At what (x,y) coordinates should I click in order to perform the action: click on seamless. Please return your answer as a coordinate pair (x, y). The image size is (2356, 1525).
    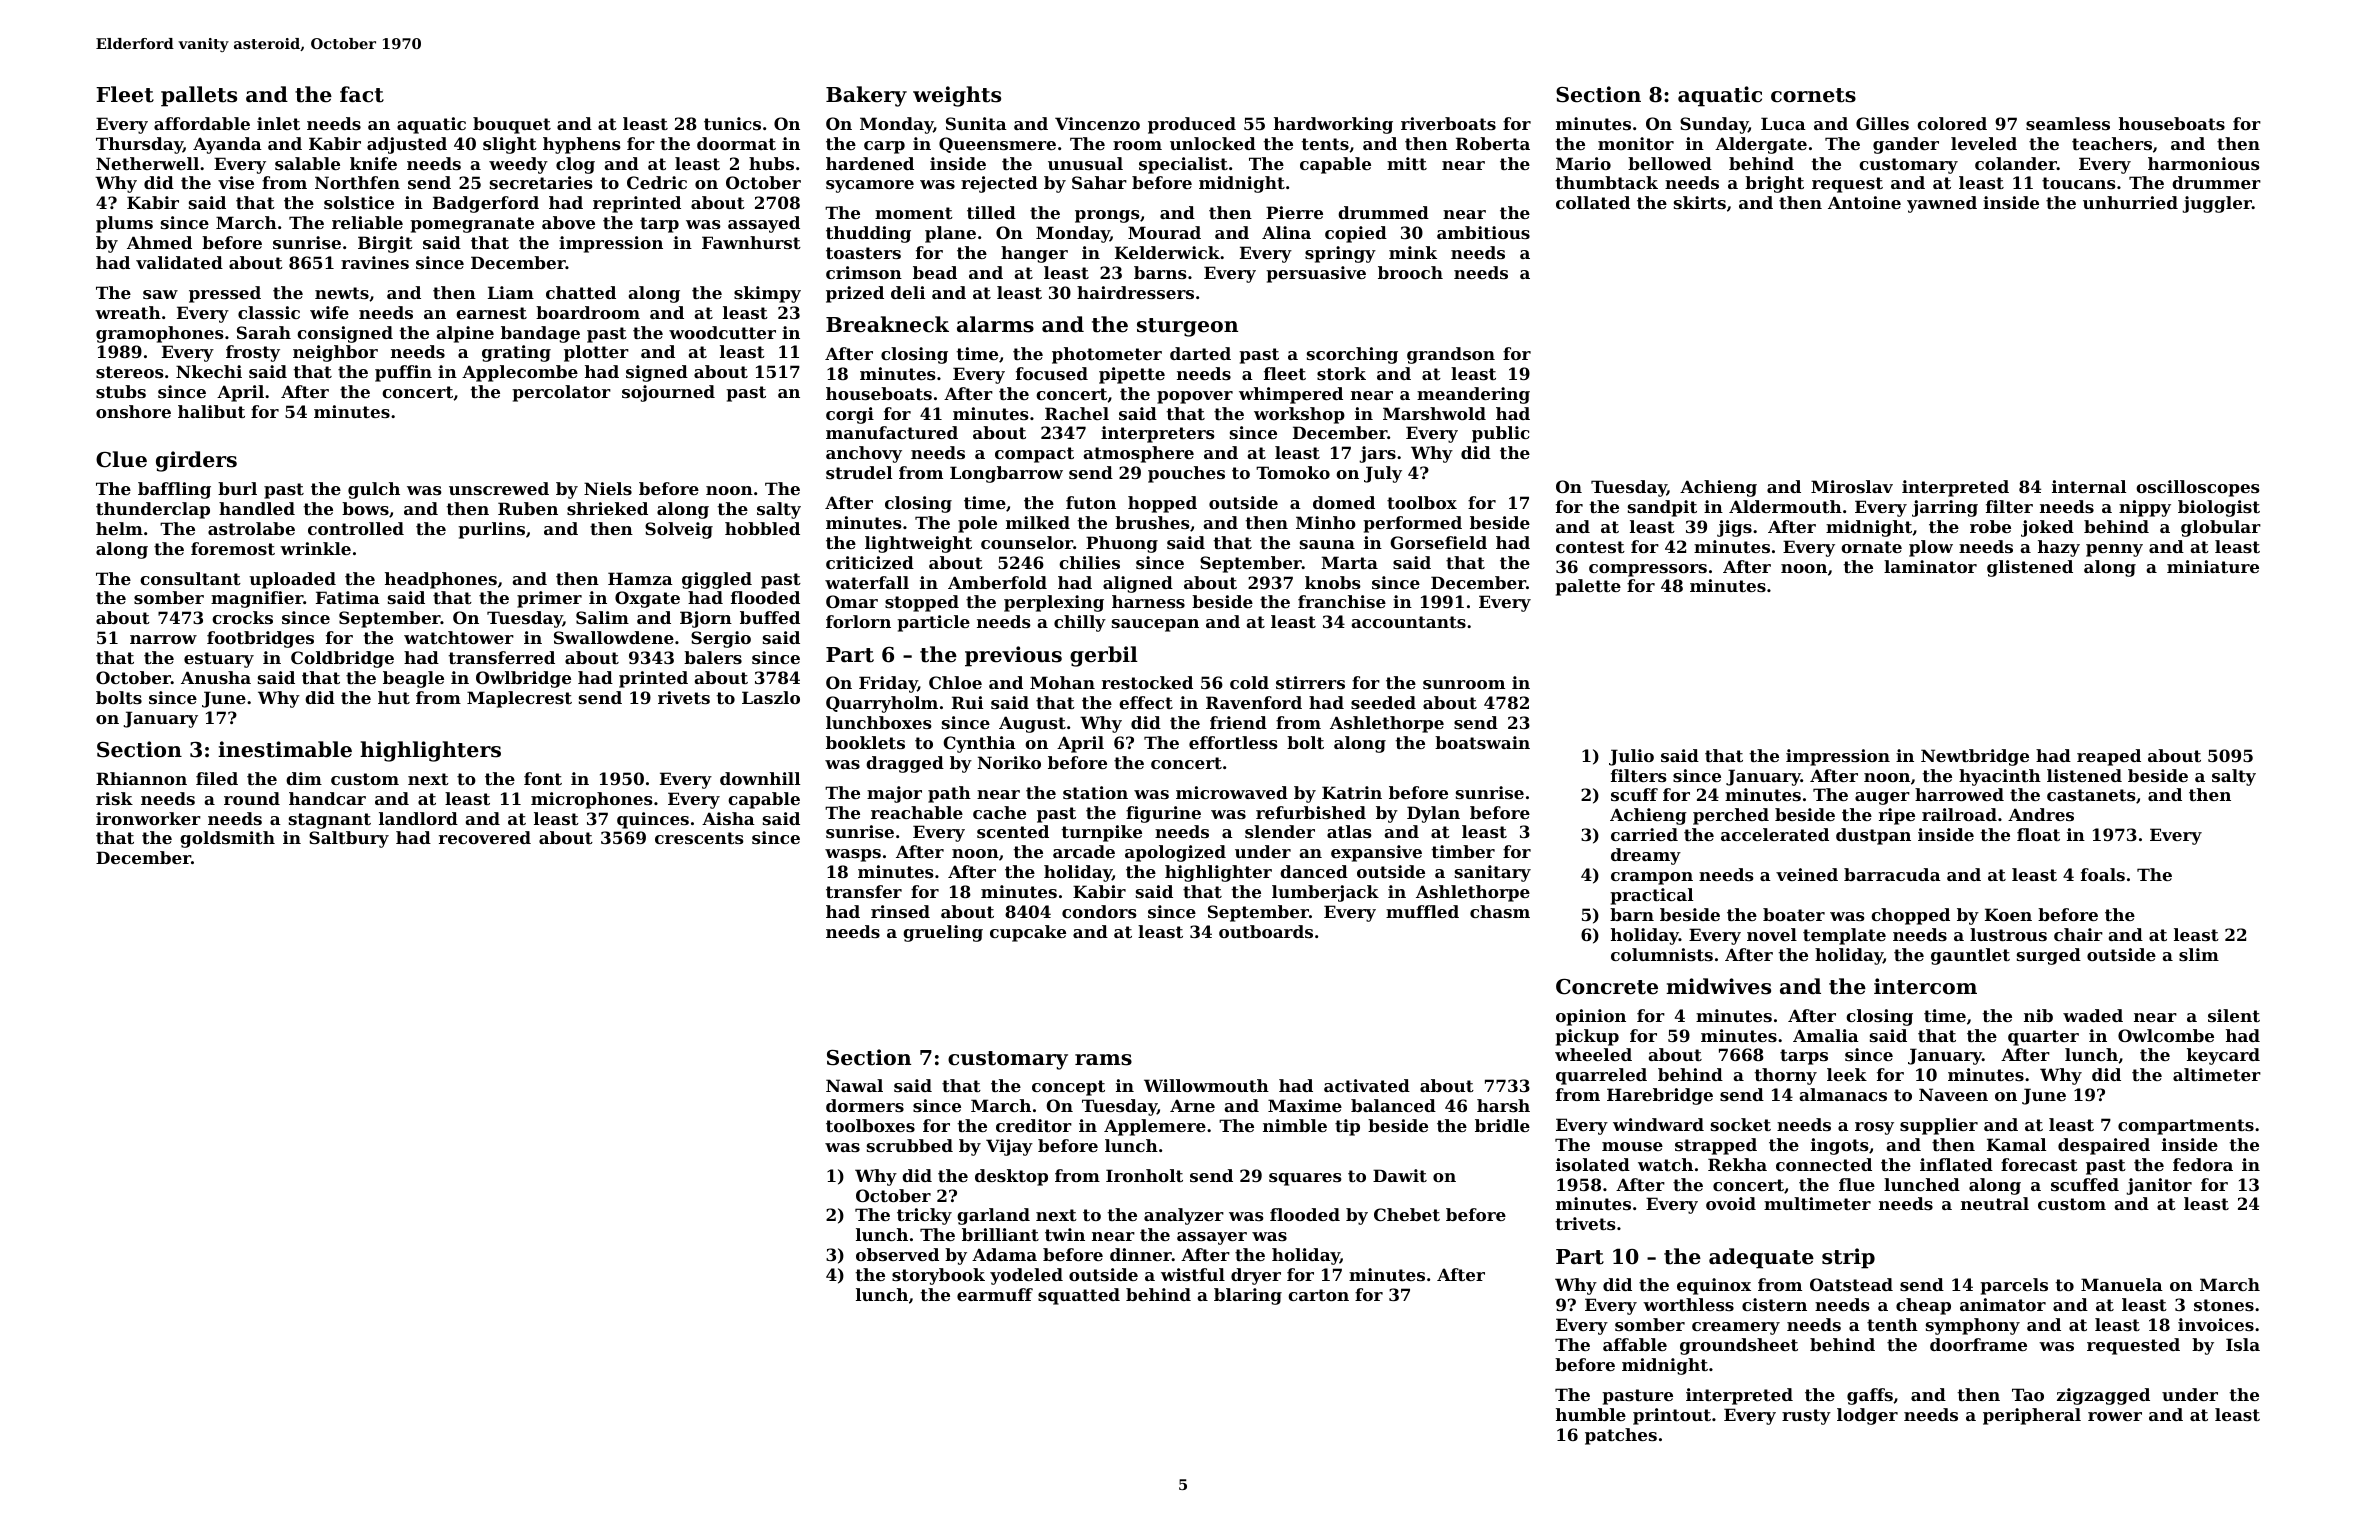
    Looking at the image, I should click on (2068, 123).
